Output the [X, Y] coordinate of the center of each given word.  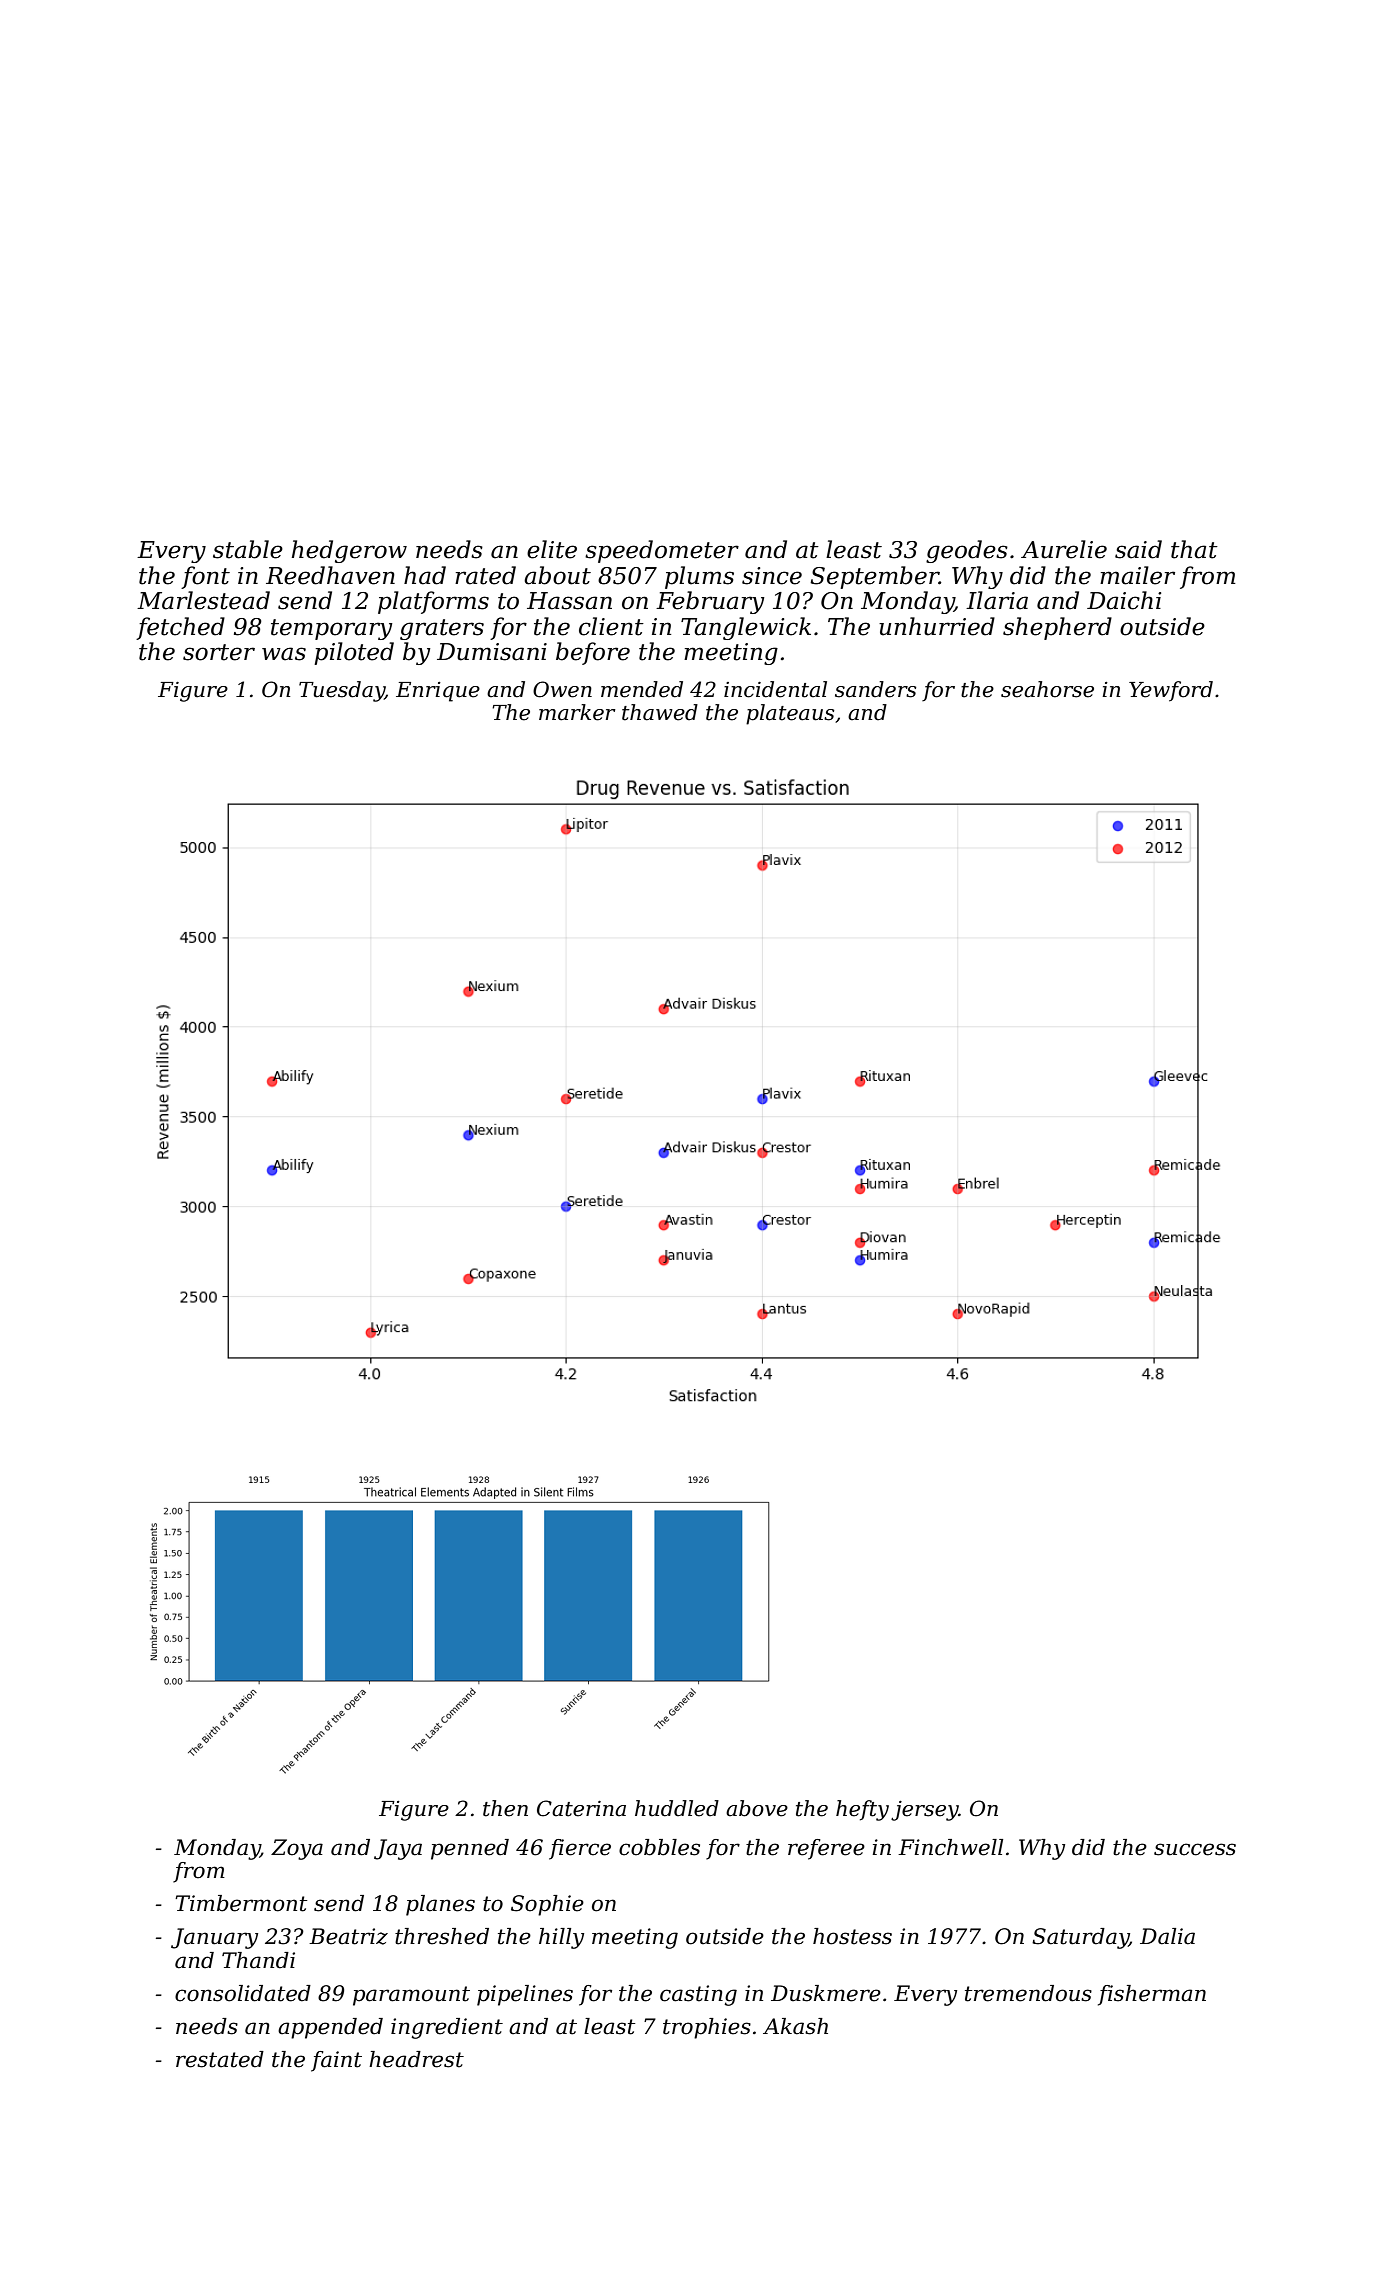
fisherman [1152, 1995]
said [1138, 549]
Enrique [438, 692]
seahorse [1047, 689]
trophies [707, 2028]
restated [220, 2059]
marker [577, 712]
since [772, 576]
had [425, 575]
